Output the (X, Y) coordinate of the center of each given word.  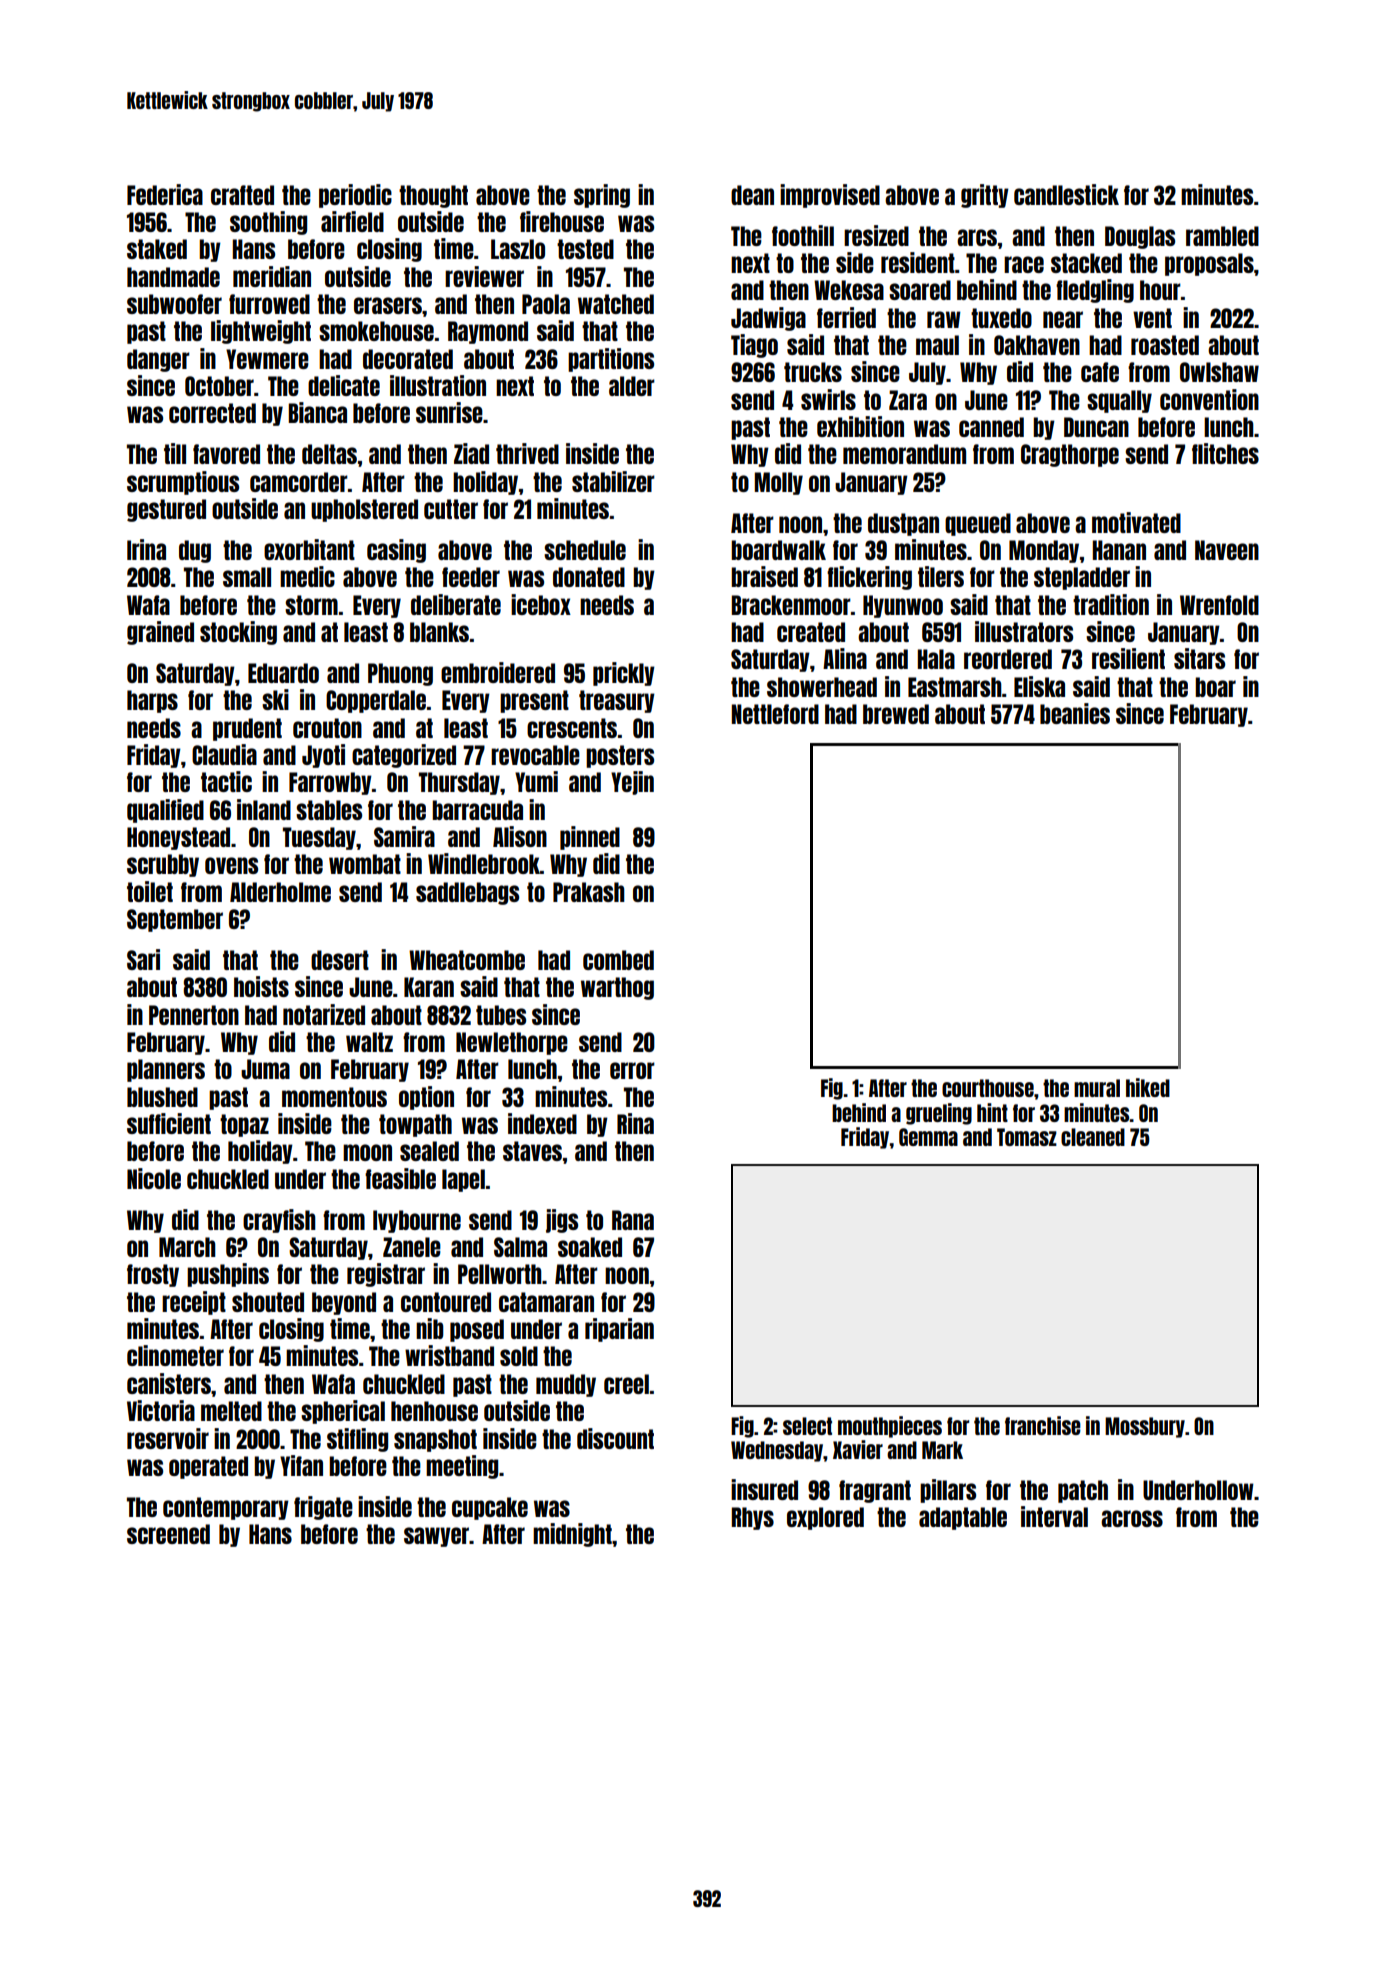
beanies (1075, 713)
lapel (463, 1180)
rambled (1222, 236)
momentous (334, 1097)
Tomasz (1027, 1137)
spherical (343, 1412)
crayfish (279, 1221)
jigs (562, 1221)
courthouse (988, 1088)
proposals (1209, 264)
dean (752, 195)
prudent (247, 729)
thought (433, 196)
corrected (212, 413)
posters (620, 756)
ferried (846, 317)
